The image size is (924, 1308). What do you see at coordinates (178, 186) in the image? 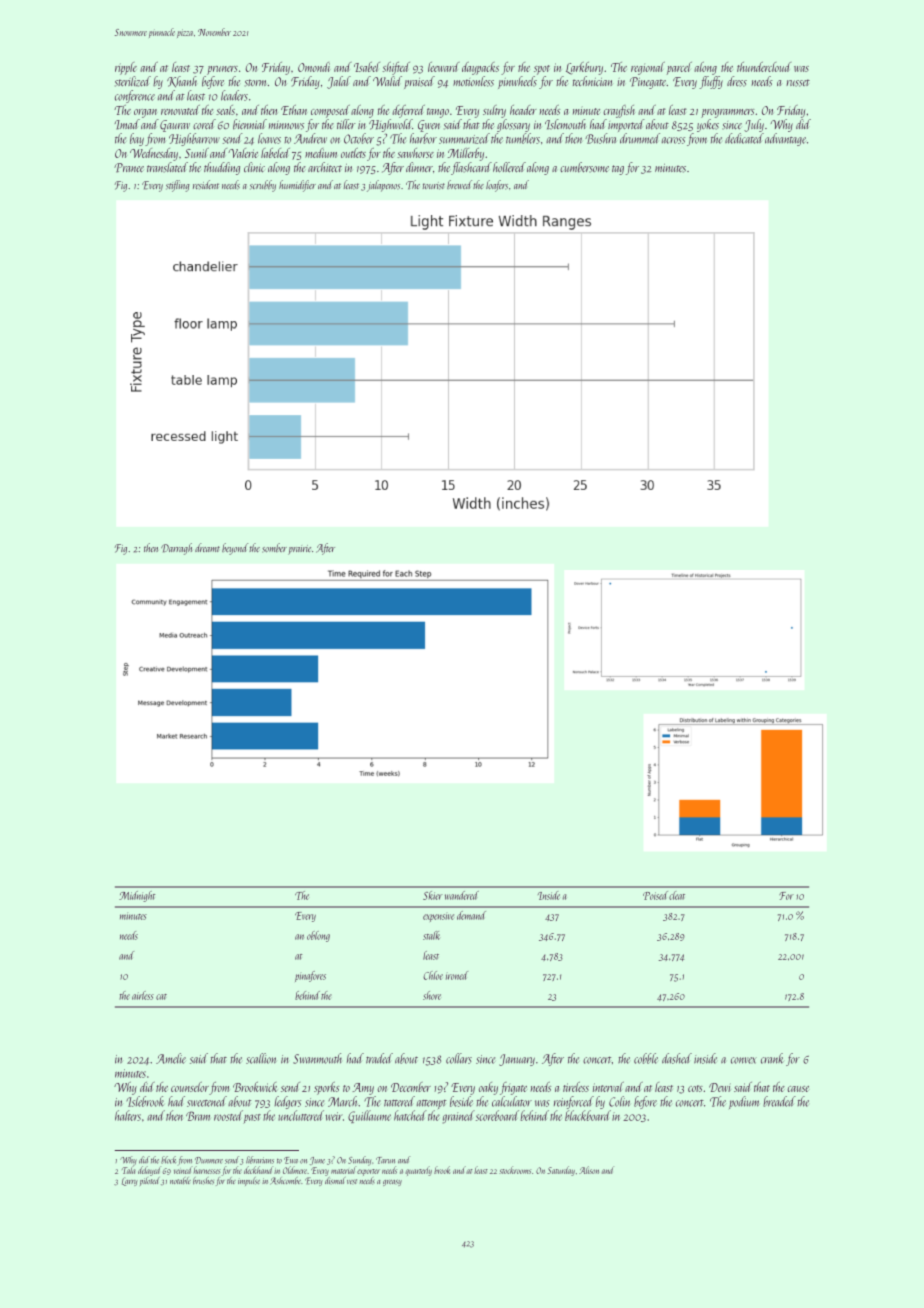
I see `stifling` at bounding box center [178, 186].
